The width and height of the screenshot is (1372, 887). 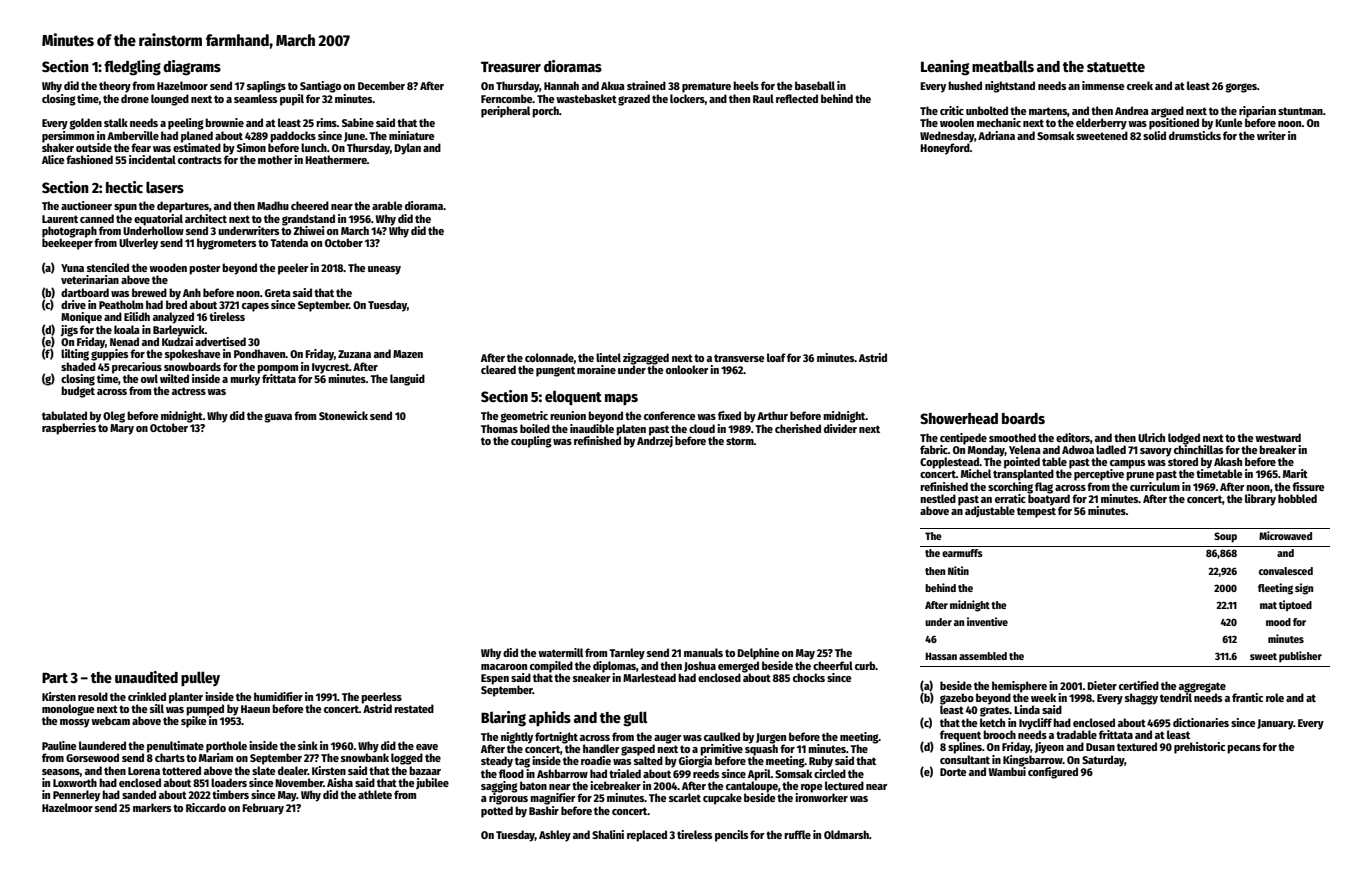 What do you see at coordinates (962, 553) in the screenshot?
I see `earmuffs` at bounding box center [962, 553].
